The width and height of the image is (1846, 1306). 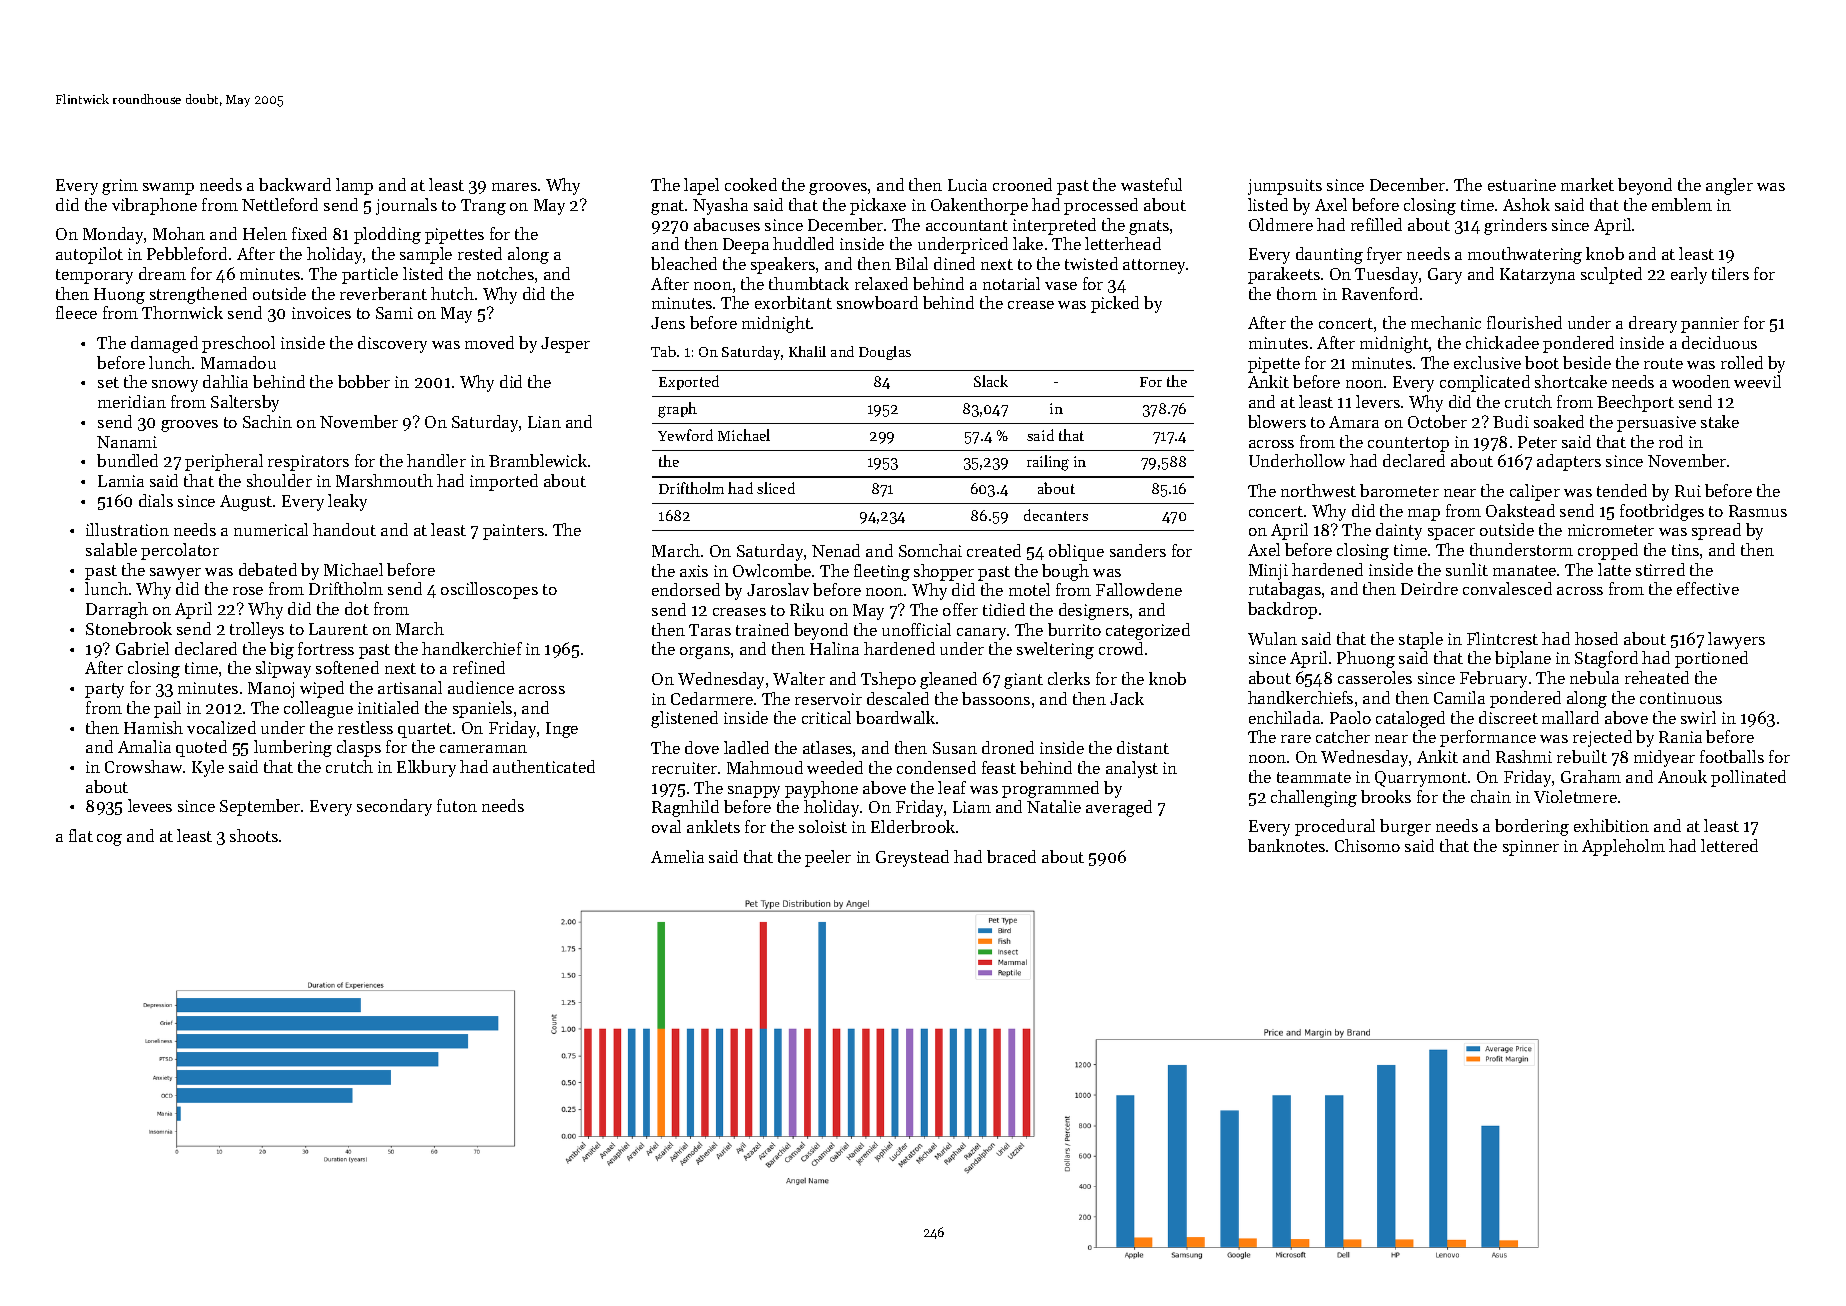 What do you see at coordinates (480, 253) in the image?
I see `rested` at bounding box center [480, 253].
